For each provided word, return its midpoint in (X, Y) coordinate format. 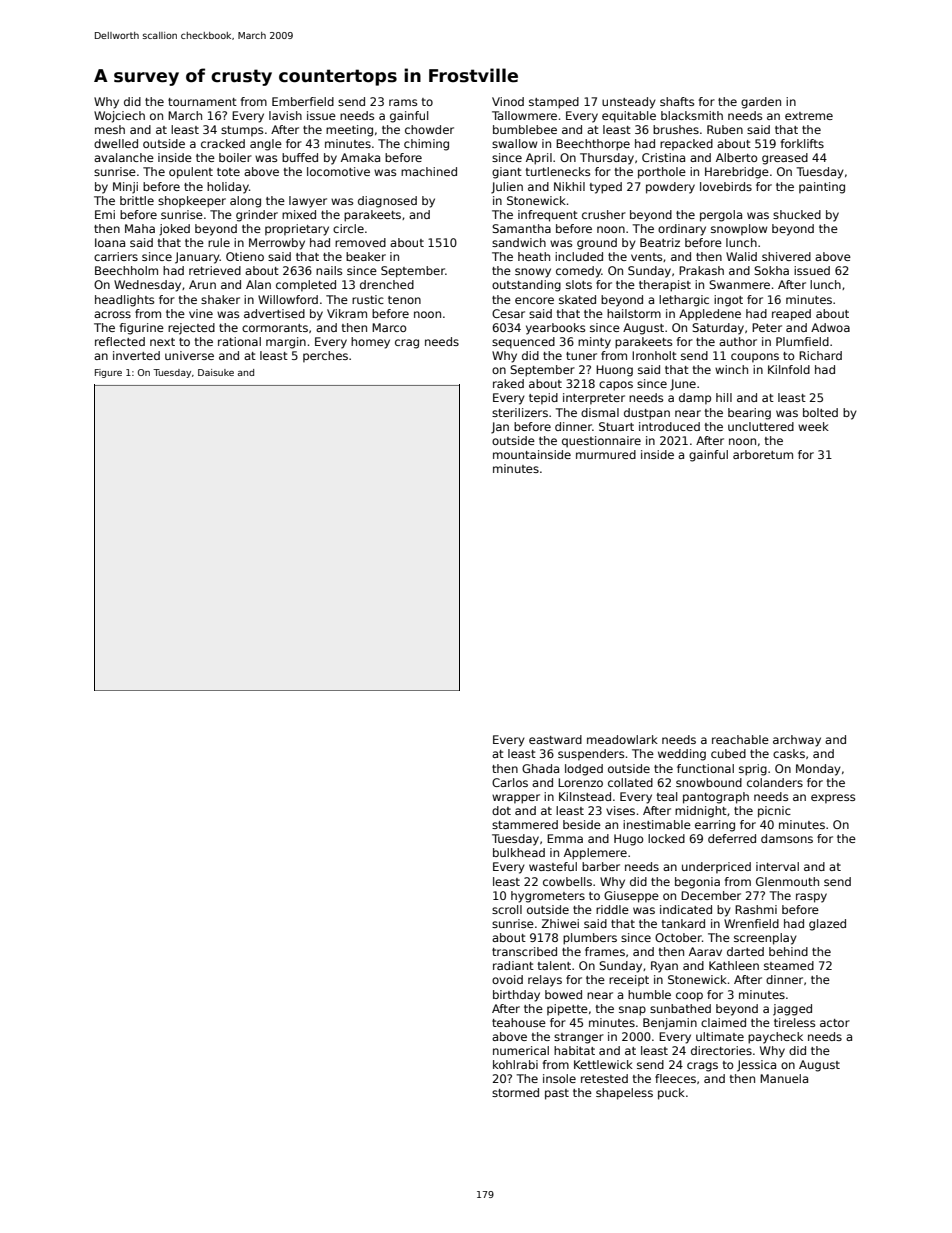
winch (731, 369)
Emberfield (303, 101)
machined (429, 171)
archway (797, 741)
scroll (507, 909)
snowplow (739, 230)
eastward (555, 739)
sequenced (523, 343)
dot (501, 810)
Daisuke (216, 372)
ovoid (507, 979)
